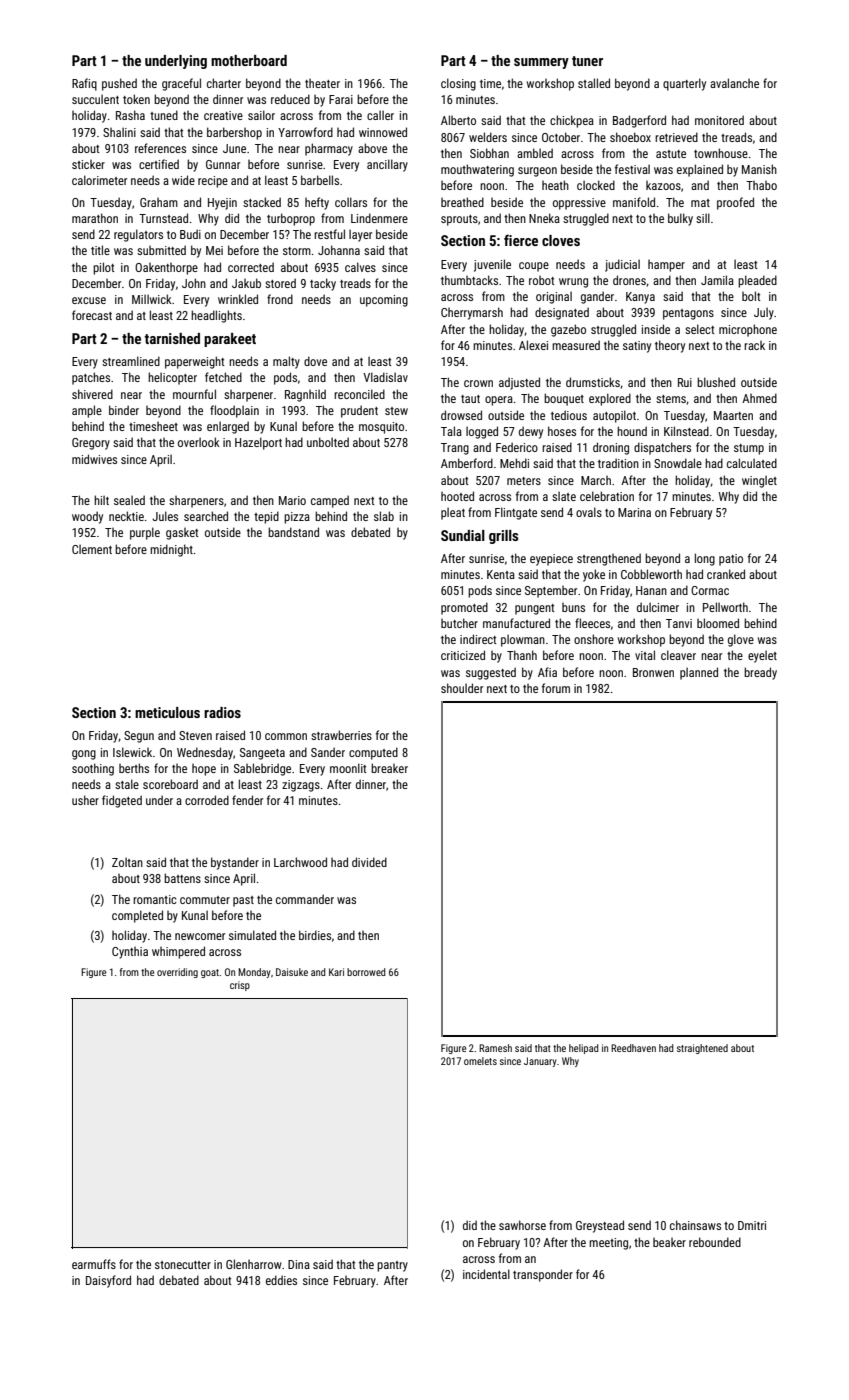 The width and height of the screenshot is (849, 1400). What do you see at coordinates (702, 1049) in the screenshot?
I see `straightened` at bounding box center [702, 1049].
